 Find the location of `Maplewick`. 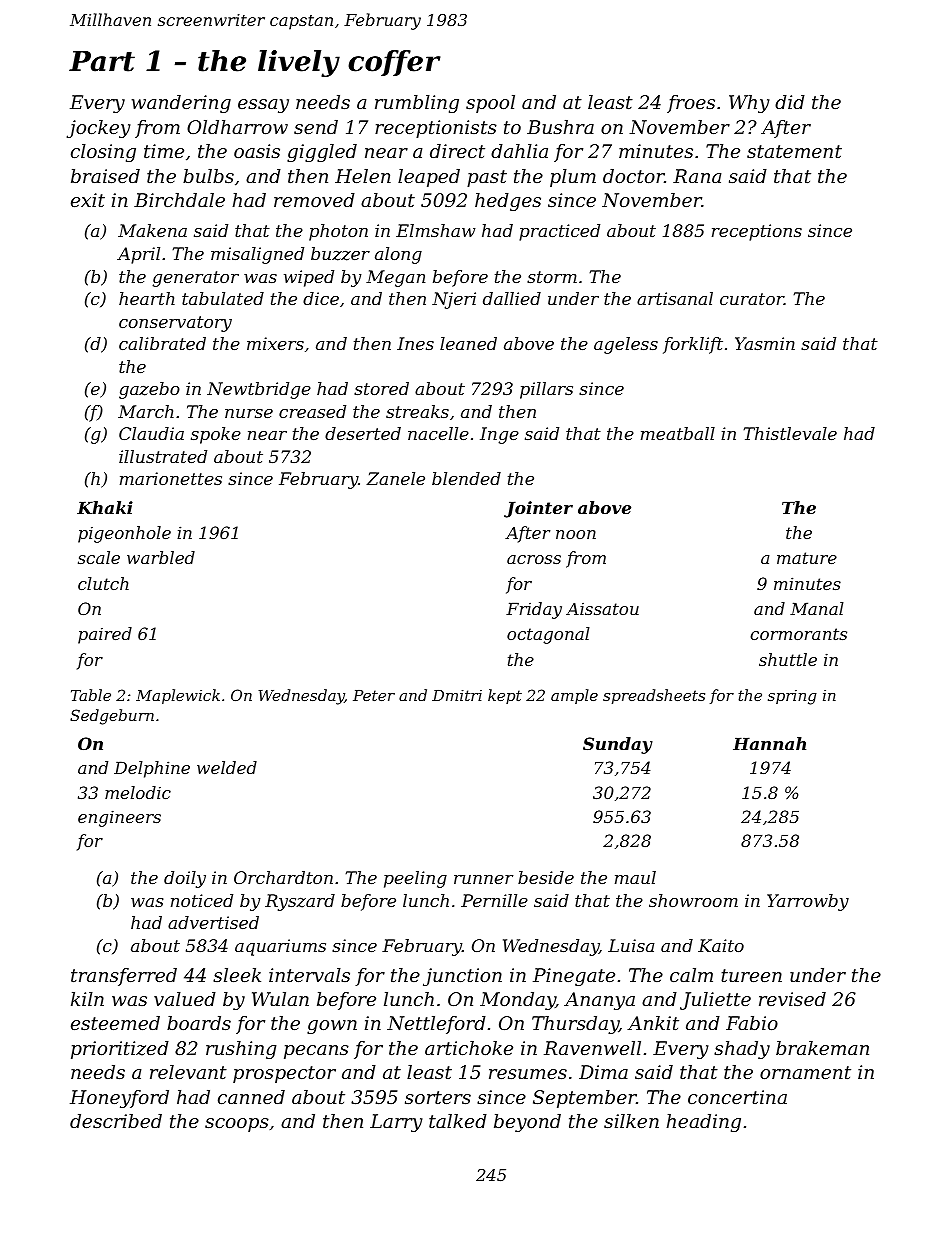

Maplewick is located at coordinates (178, 696).
